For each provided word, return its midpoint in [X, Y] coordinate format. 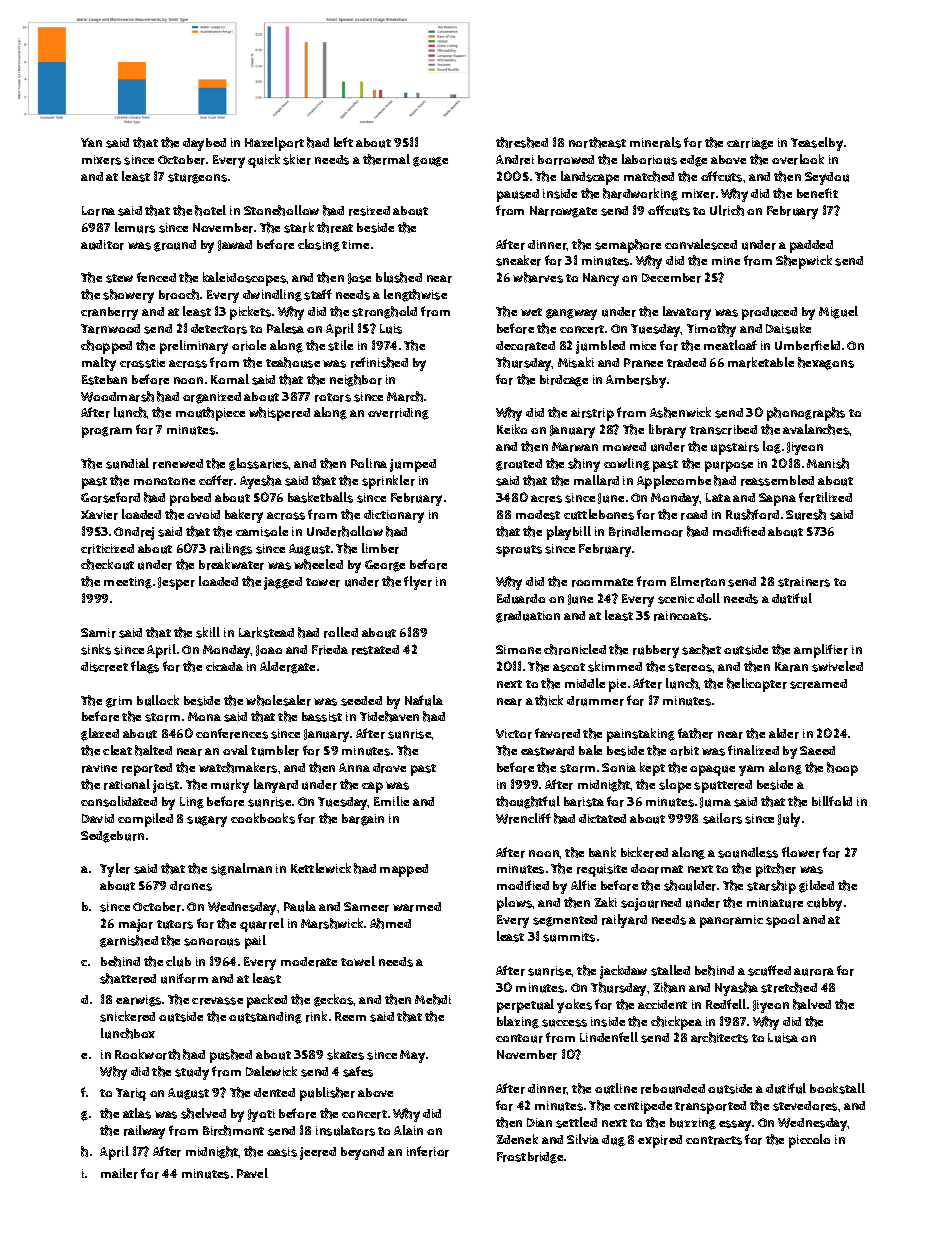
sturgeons [197, 178]
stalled [670, 970]
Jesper [176, 583]
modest [538, 515]
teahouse [293, 362]
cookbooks [263, 818]
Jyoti [261, 1115]
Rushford [752, 514]
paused [518, 195]
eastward [547, 751]
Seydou [827, 178]
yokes [574, 1006]
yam [751, 770]
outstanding [265, 1018]
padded [811, 246]
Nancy [601, 279]
